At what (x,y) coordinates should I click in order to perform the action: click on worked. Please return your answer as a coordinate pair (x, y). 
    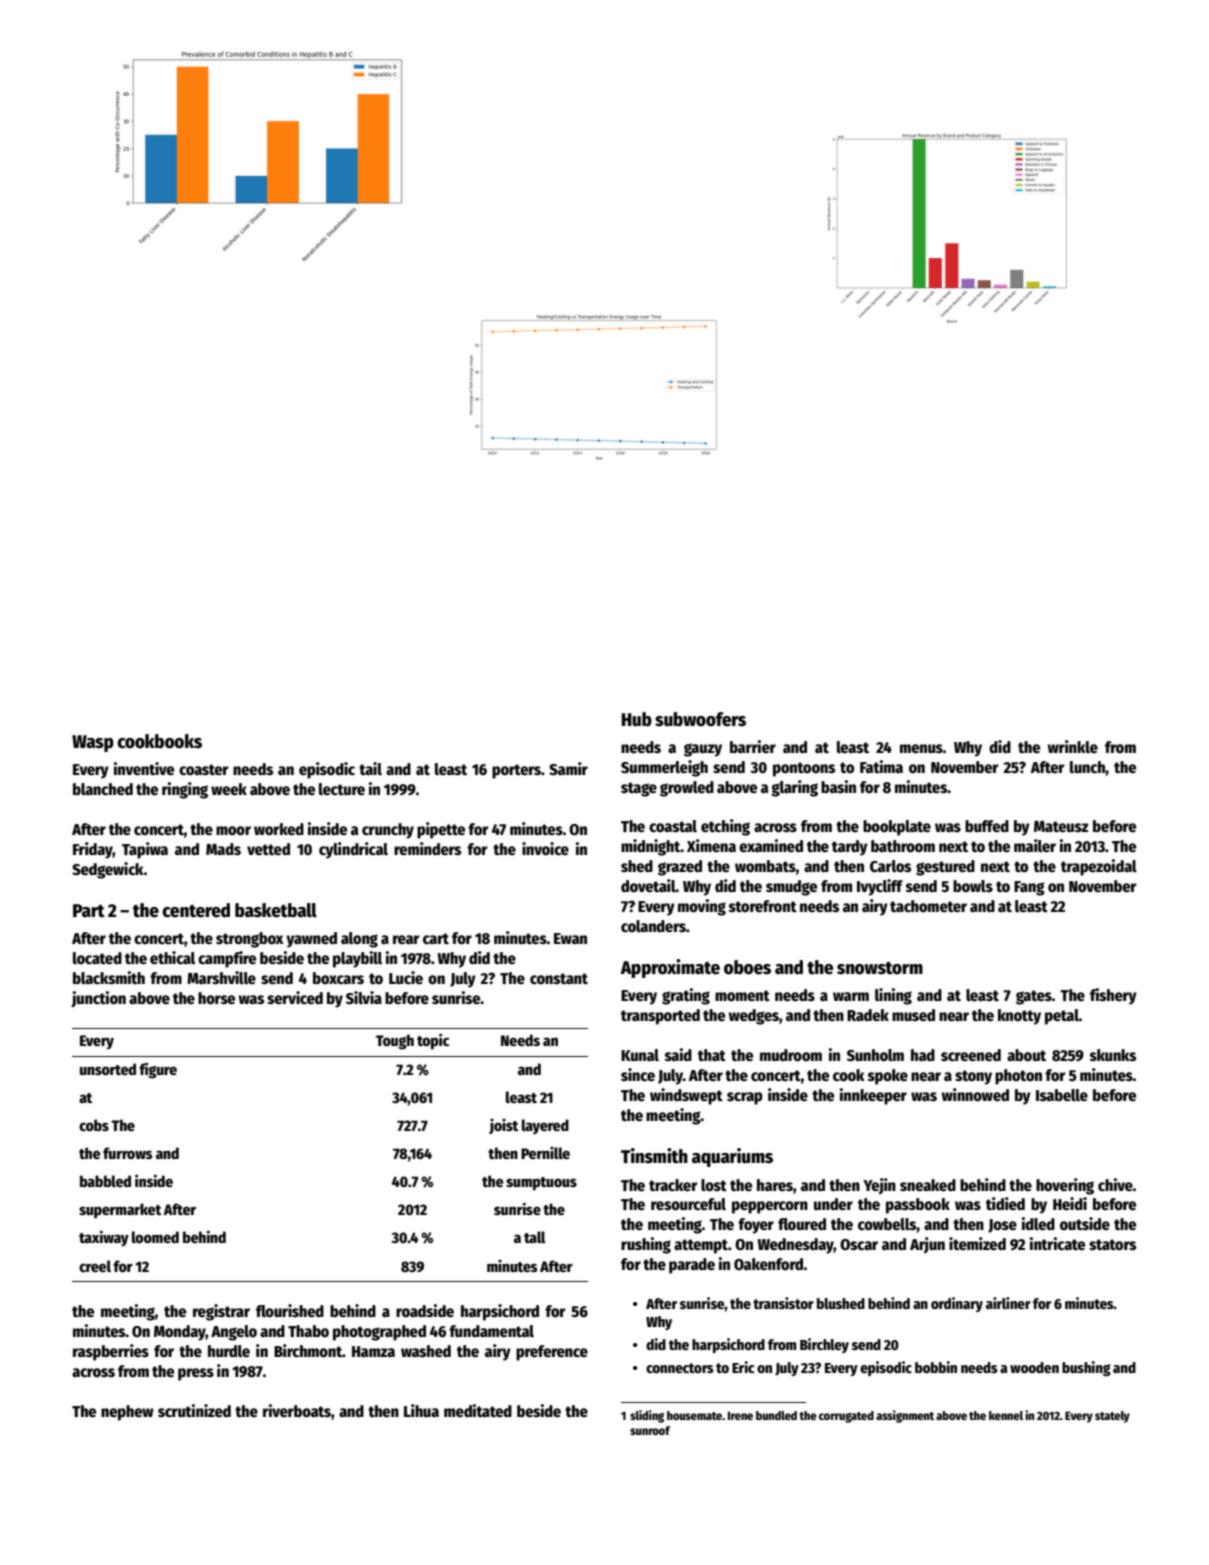
    Looking at the image, I should click on (279, 829).
